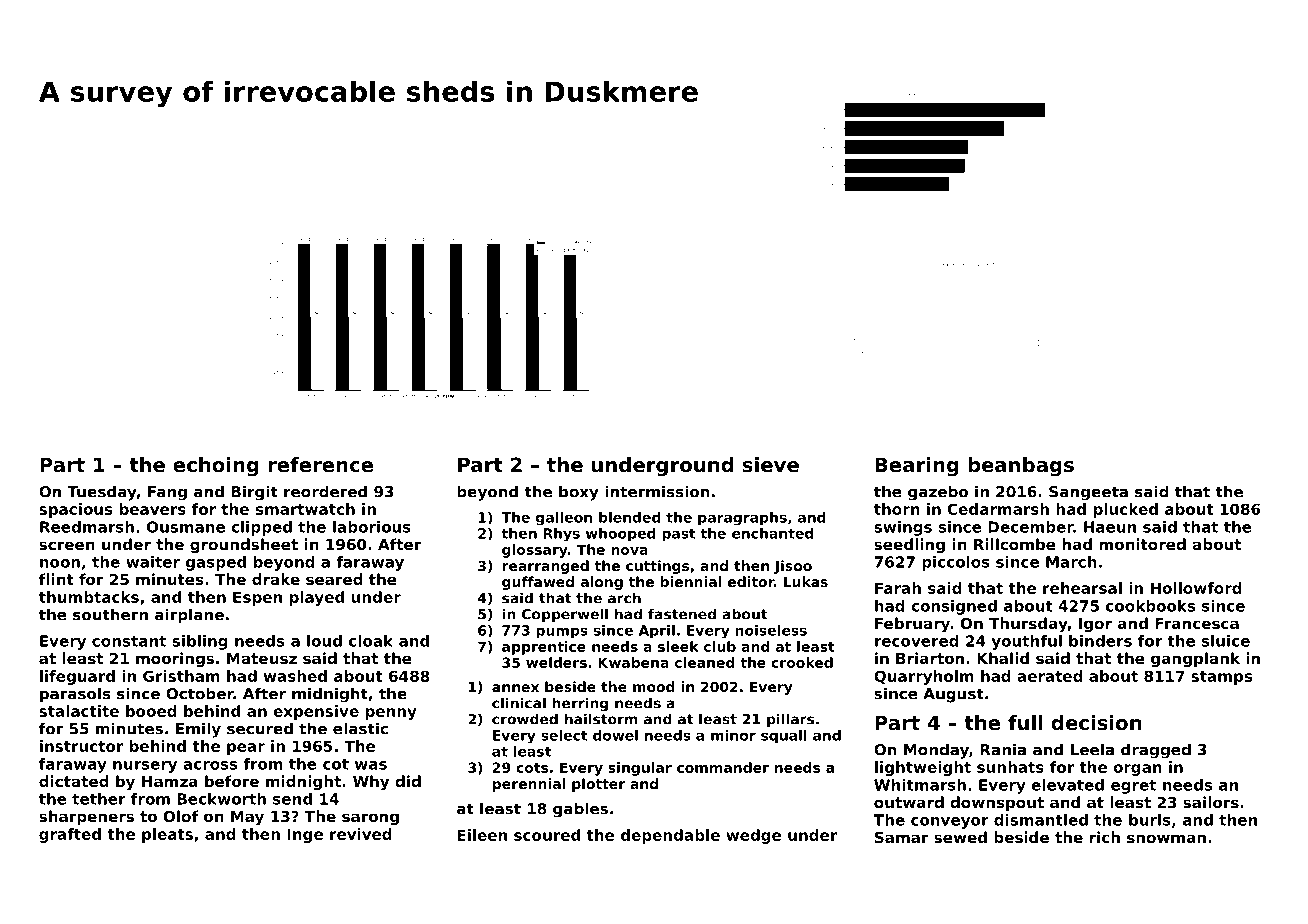 The image size is (1308, 924). Describe the element at coordinates (723, 767) in the page. I see `commander` at that location.
